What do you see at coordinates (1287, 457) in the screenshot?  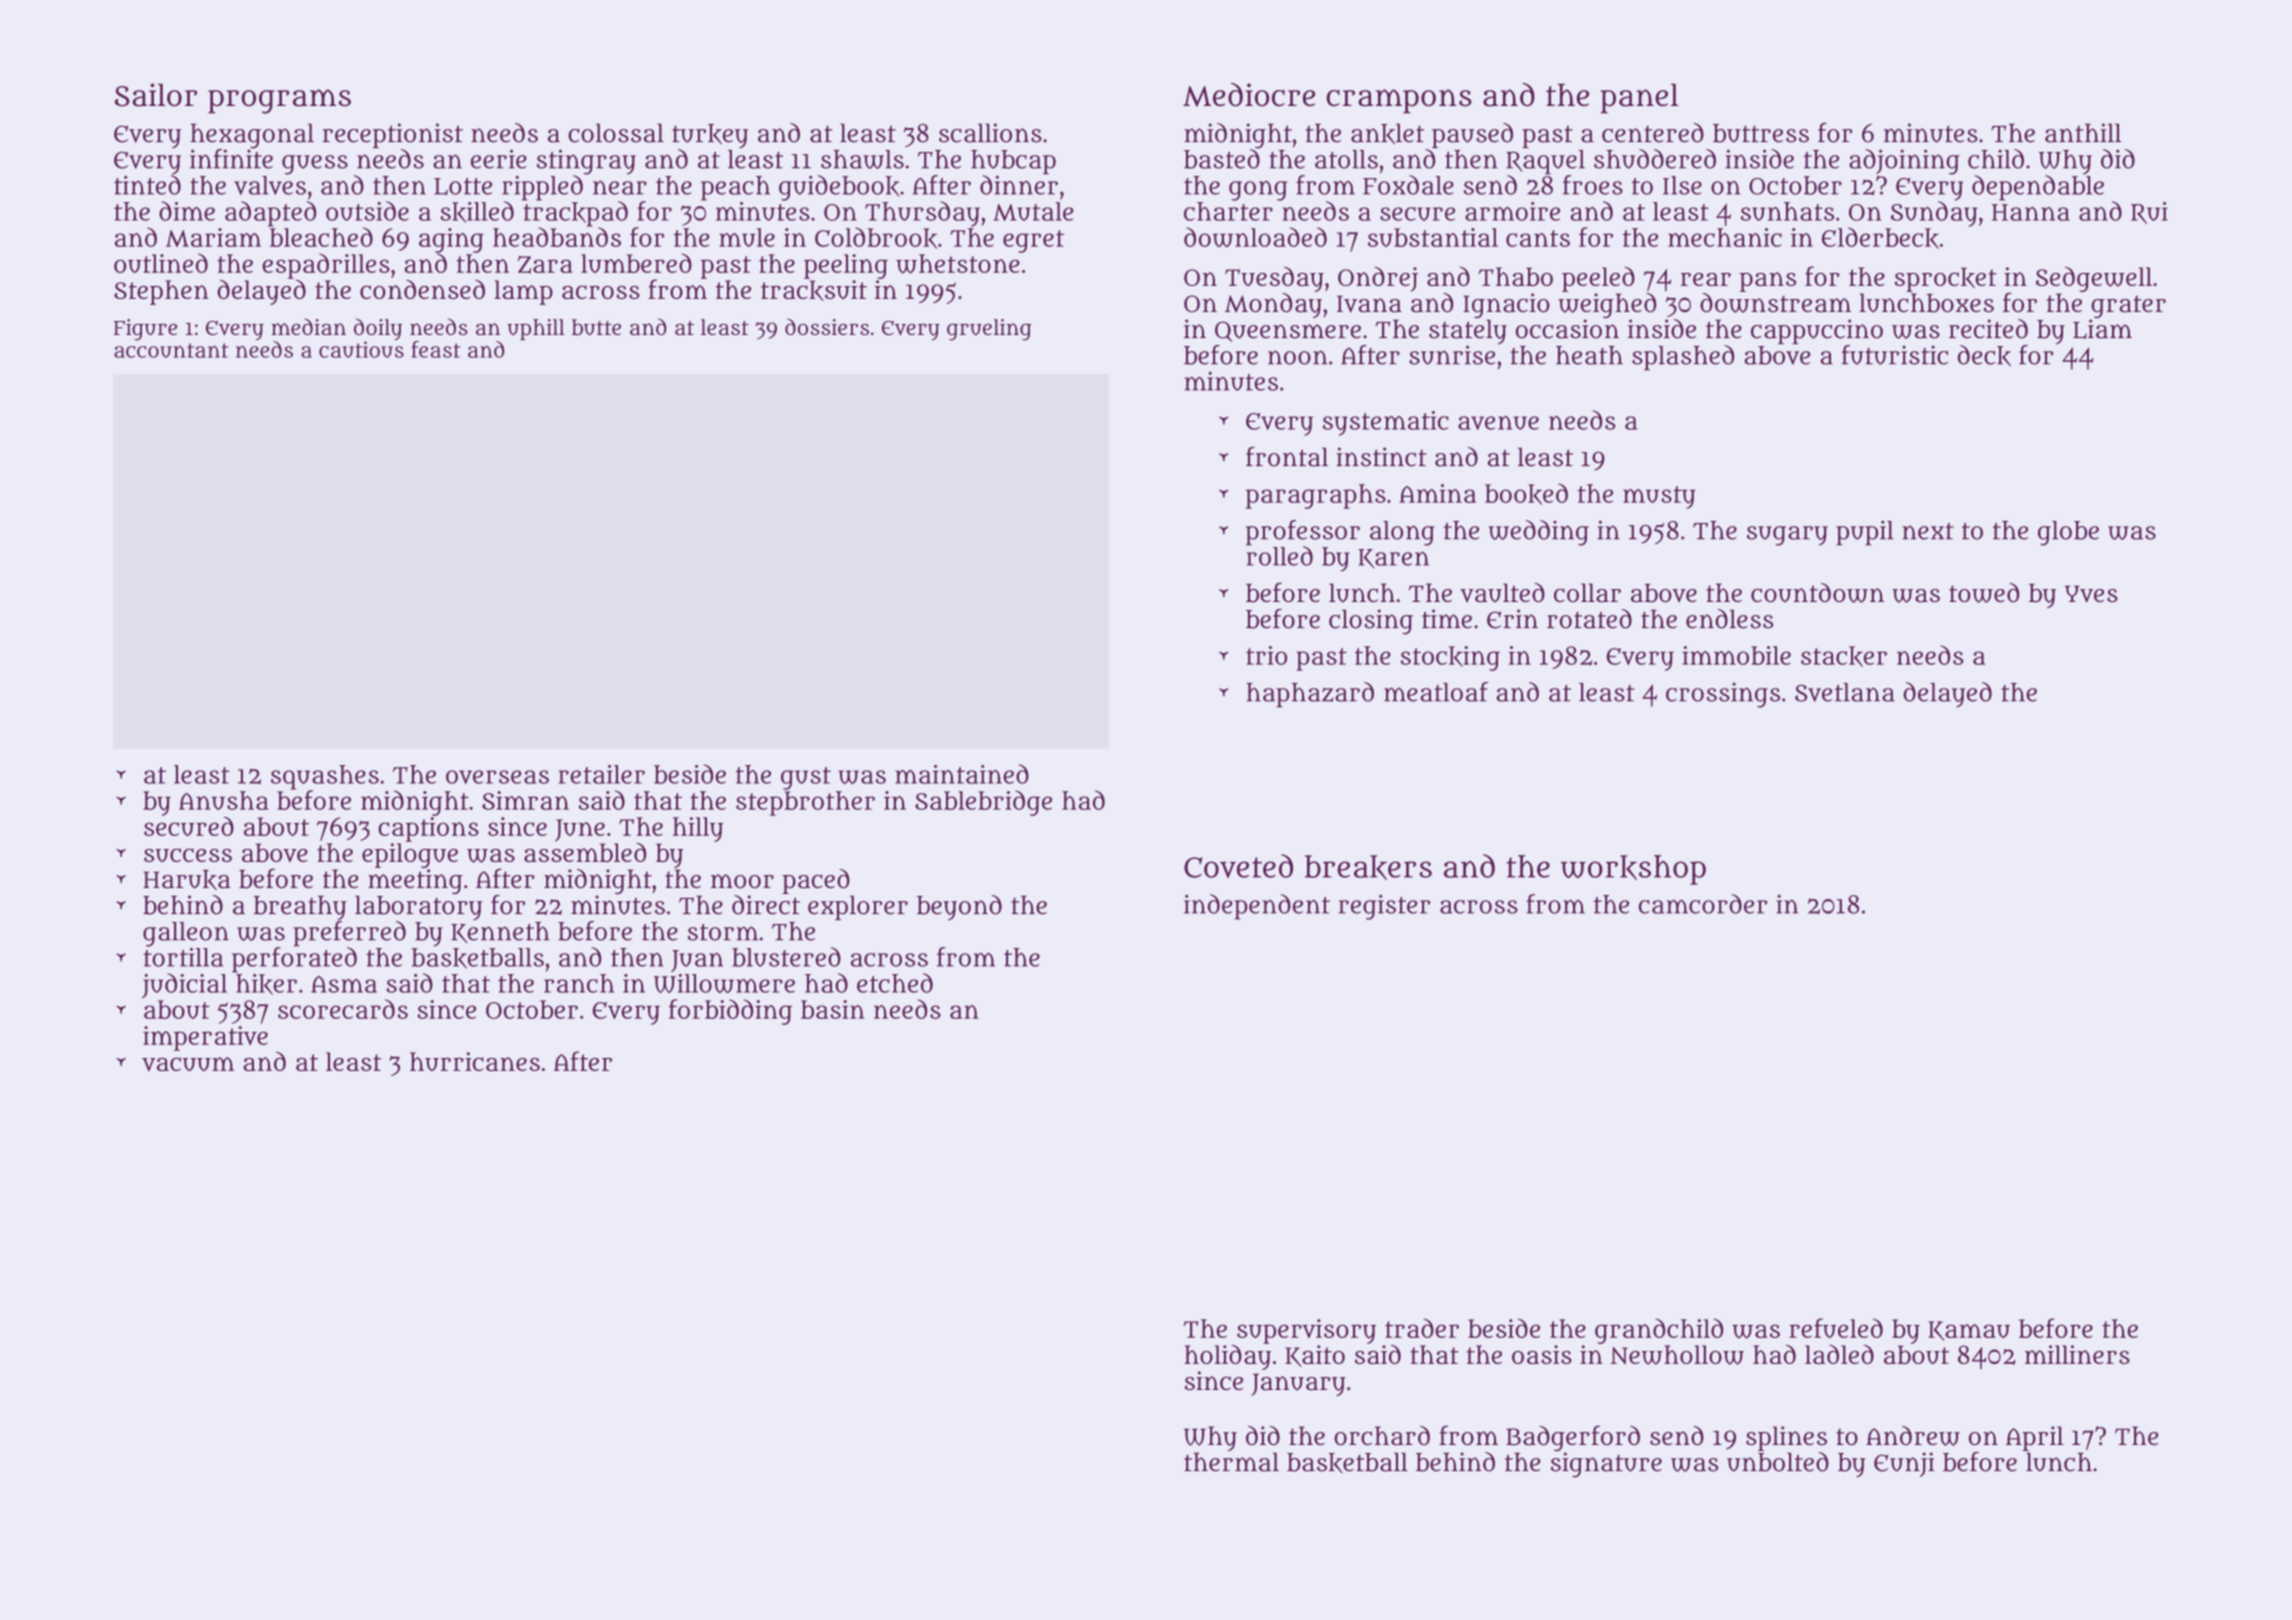 I see `frontal` at bounding box center [1287, 457].
